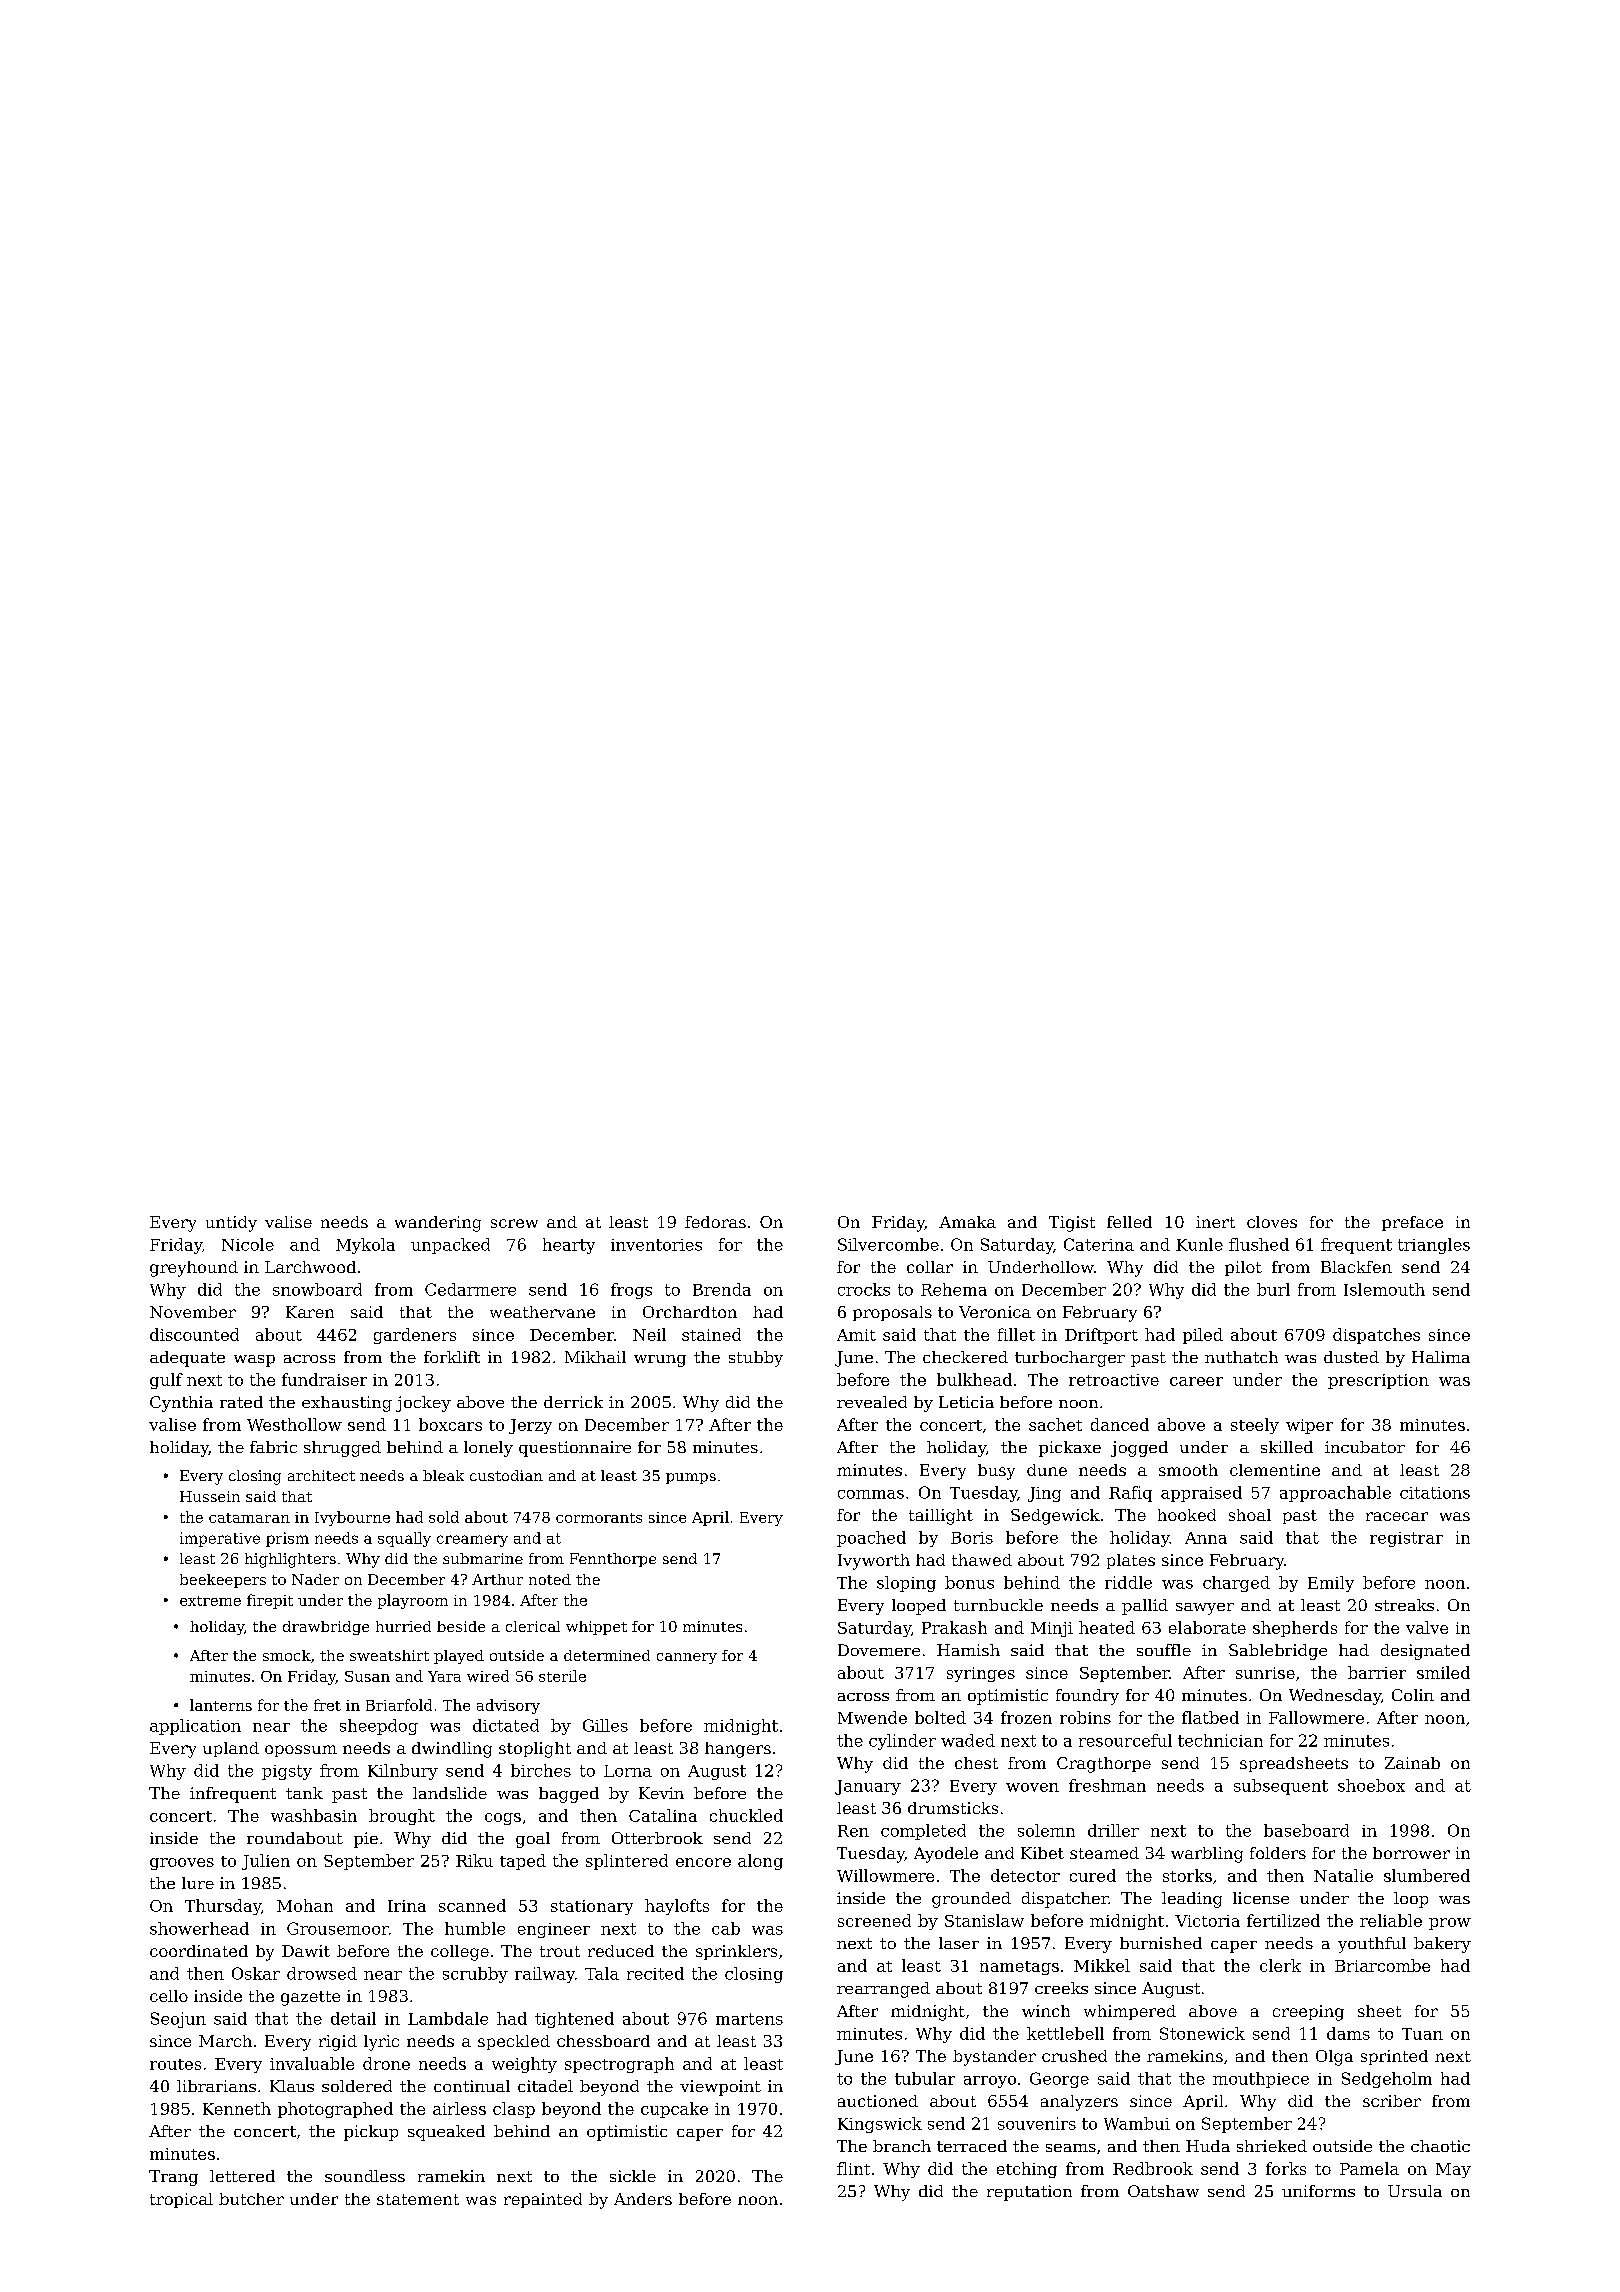 The width and height of the page is (1620, 2292). I want to click on preface, so click(1412, 1223).
